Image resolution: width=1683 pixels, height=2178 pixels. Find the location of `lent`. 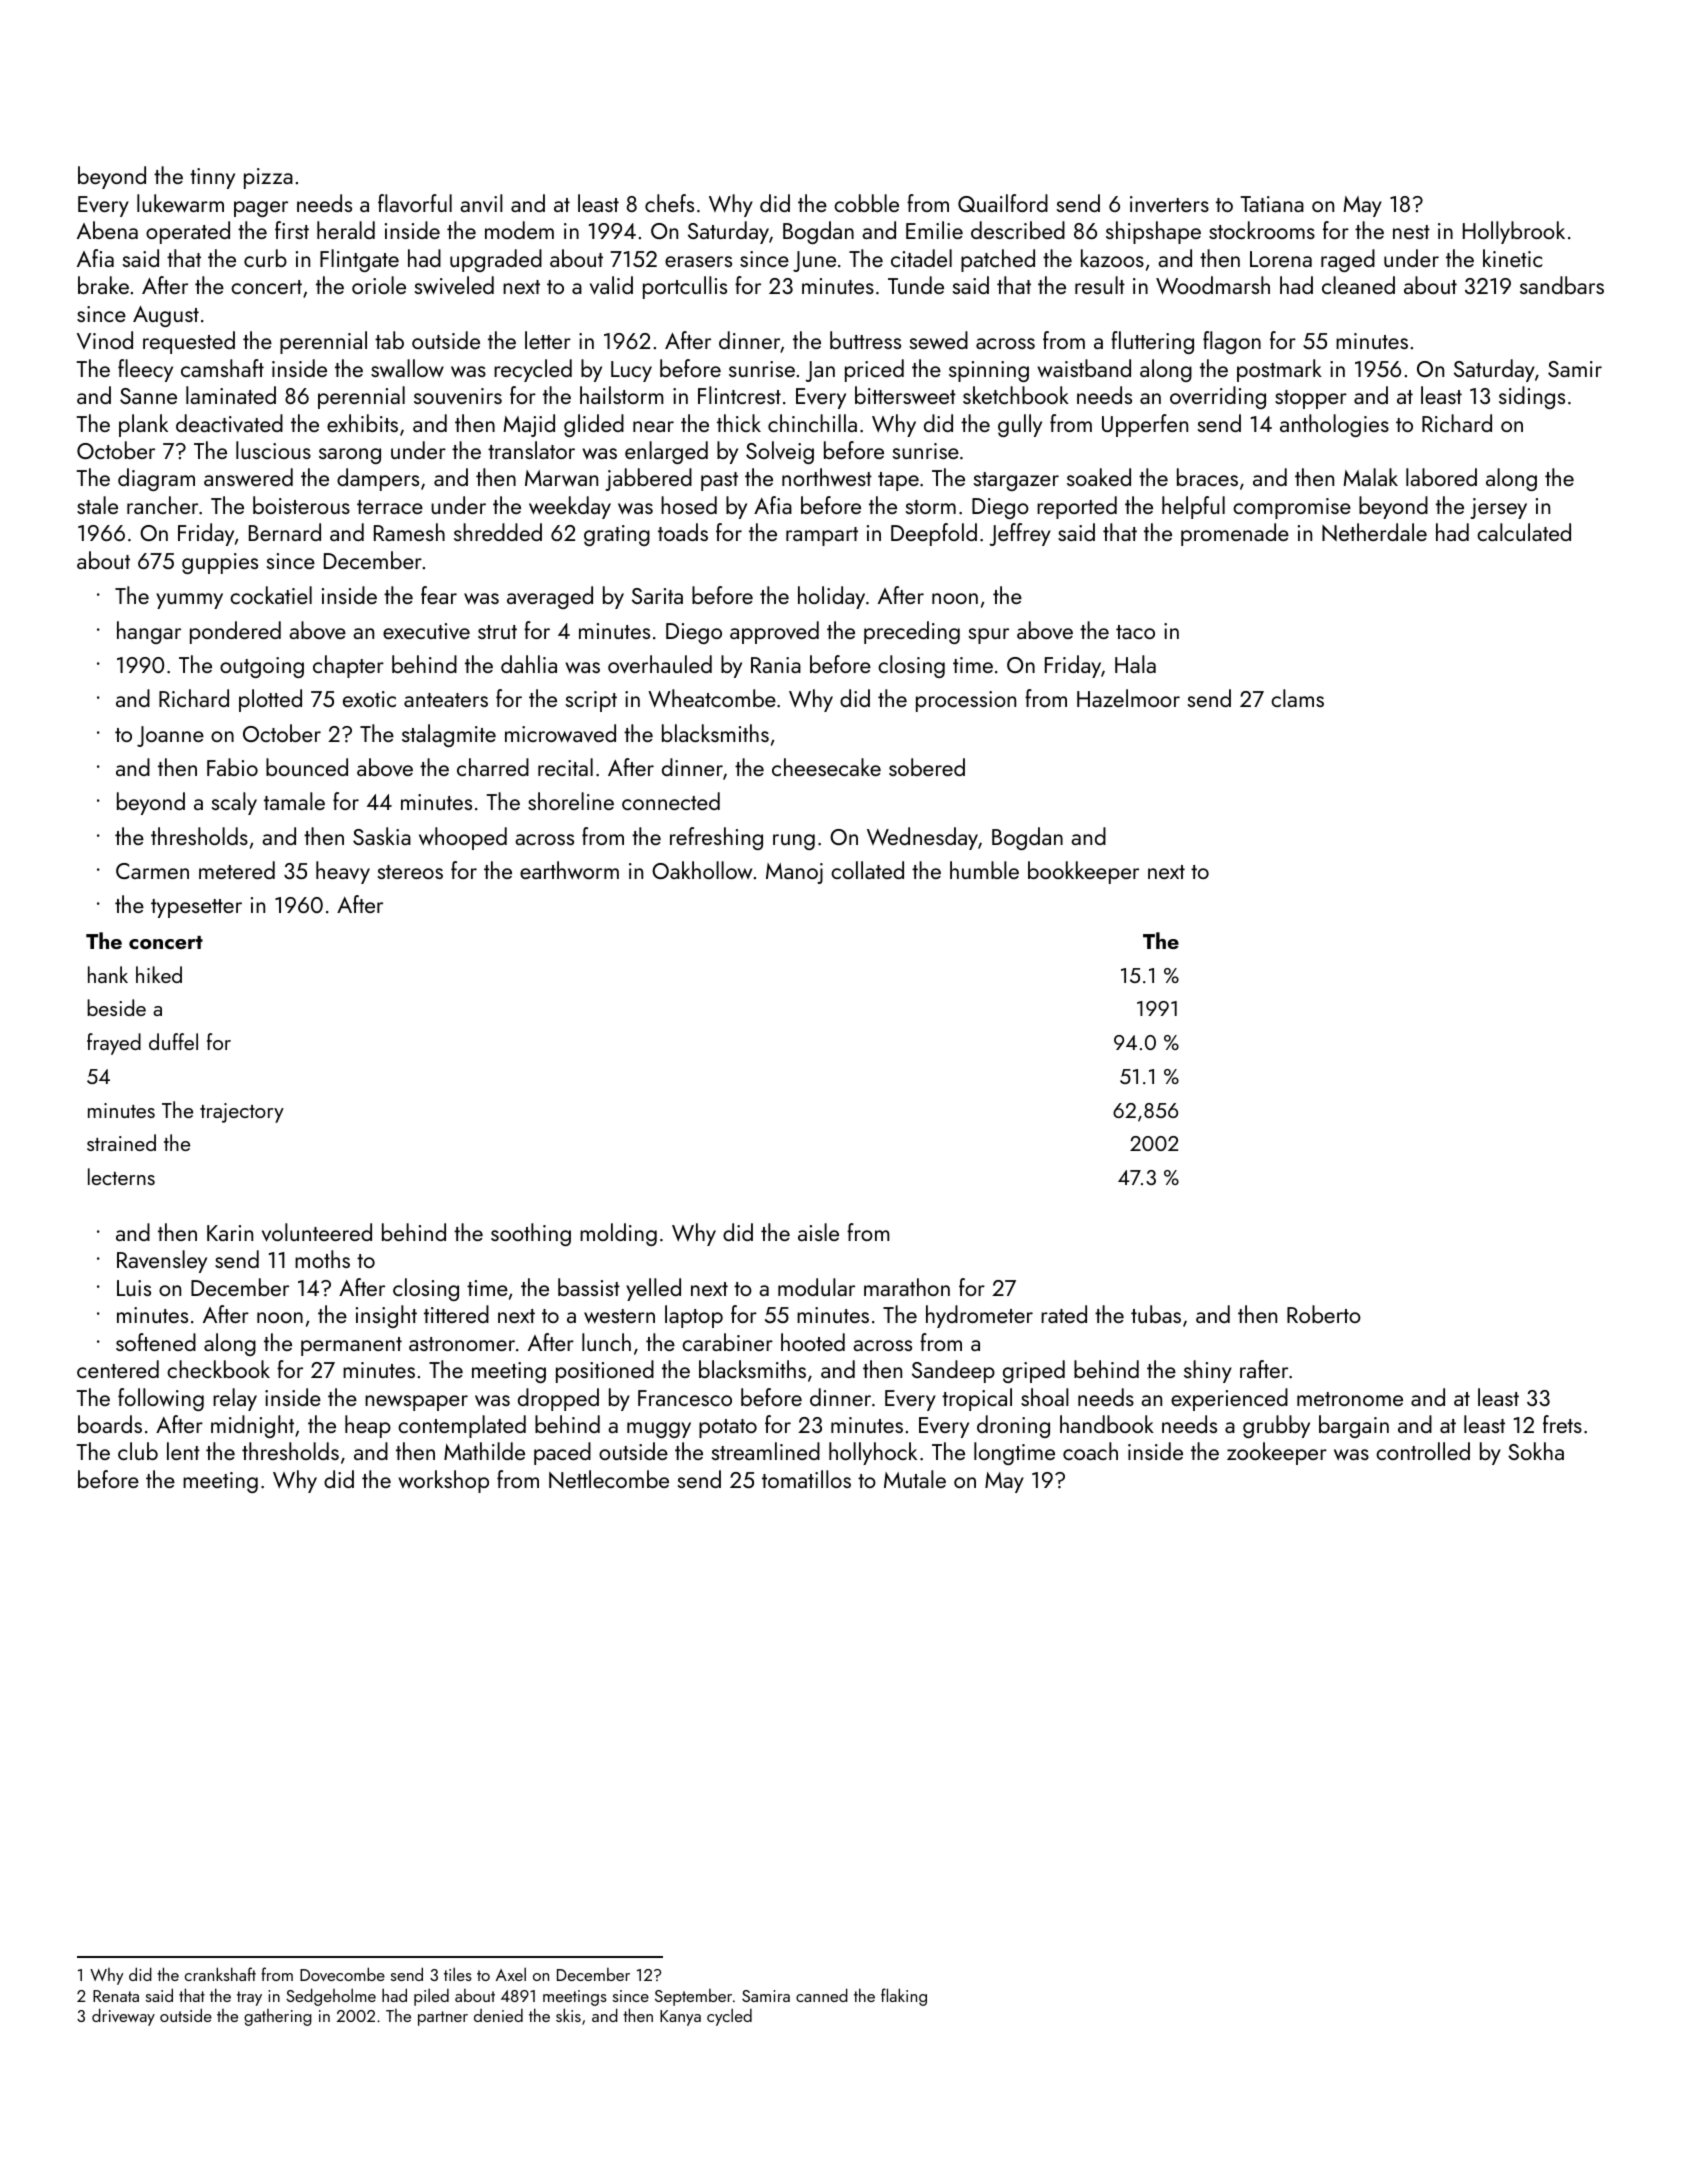

lent is located at coordinates (183, 1451).
